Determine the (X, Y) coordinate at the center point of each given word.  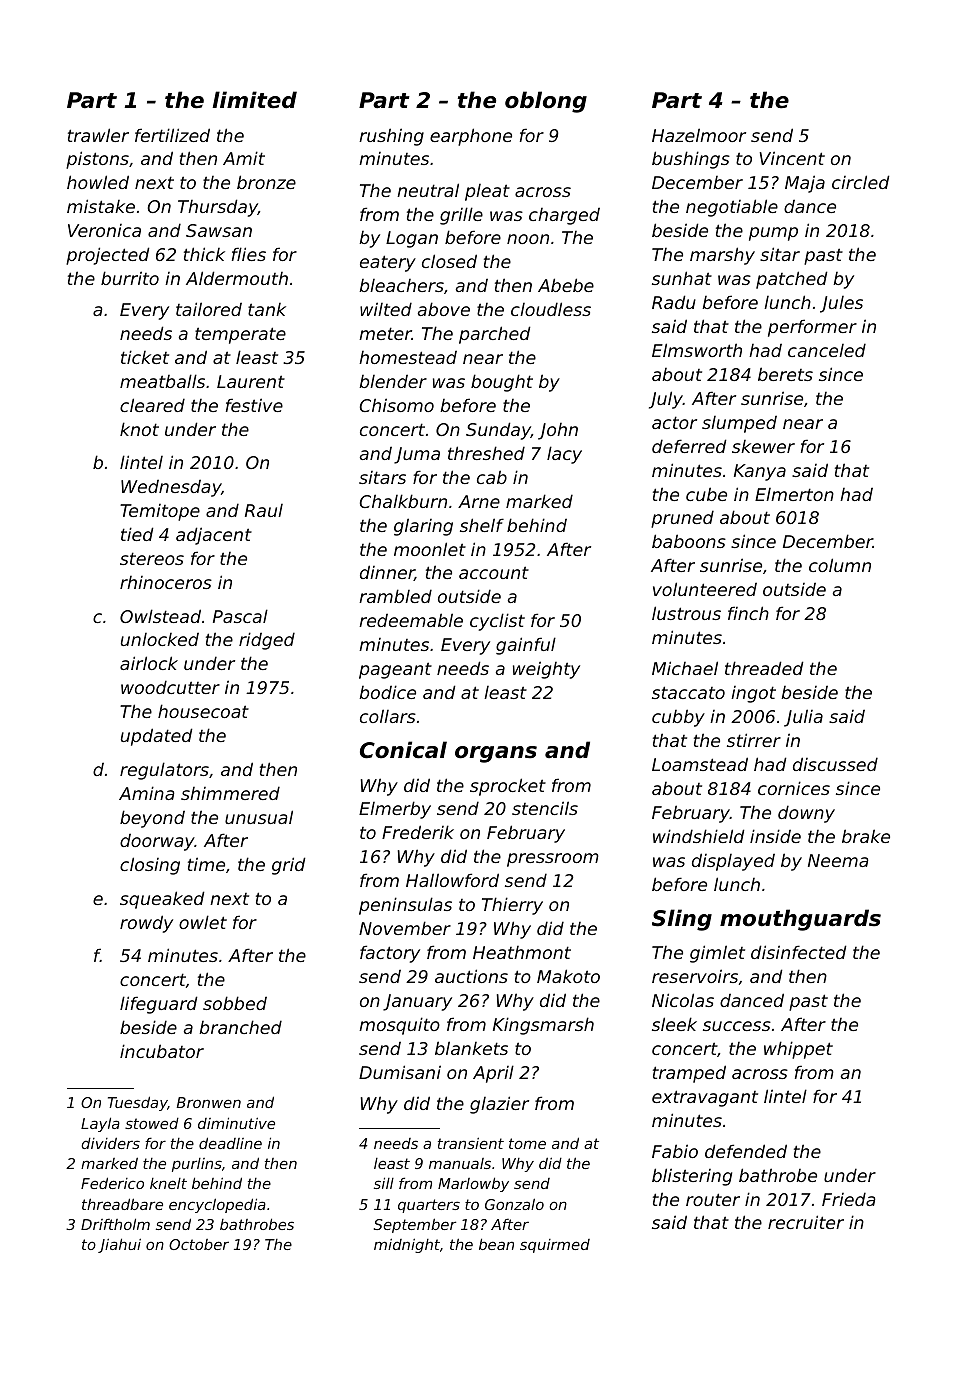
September (415, 1225)
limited (255, 100)
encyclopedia (217, 1205)
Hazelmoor (699, 135)
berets (785, 374)
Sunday (498, 431)
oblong (546, 102)
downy (806, 814)
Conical (403, 750)
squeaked (162, 900)
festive (254, 405)
